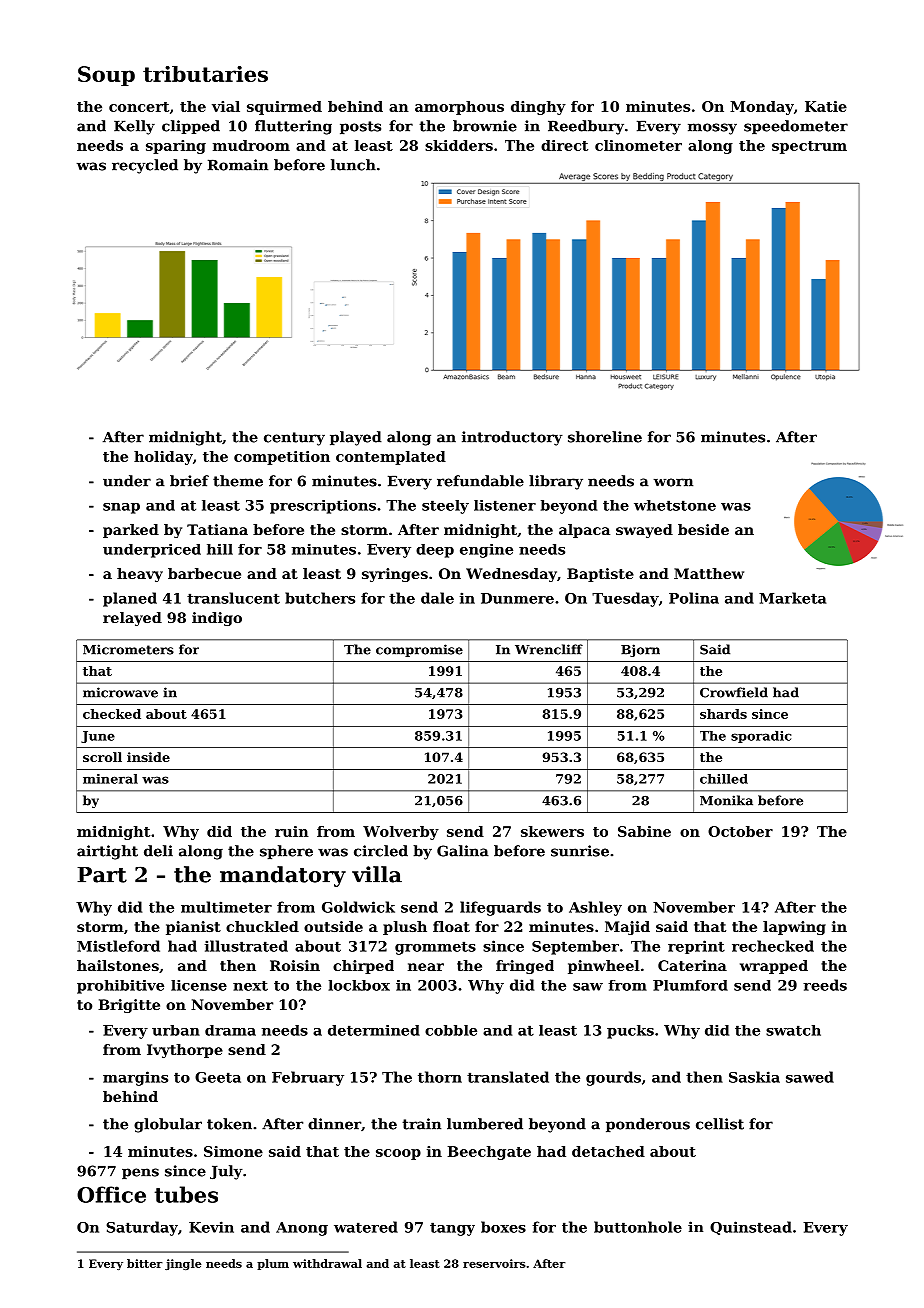  I want to click on tributaries, so click(205, 74).
